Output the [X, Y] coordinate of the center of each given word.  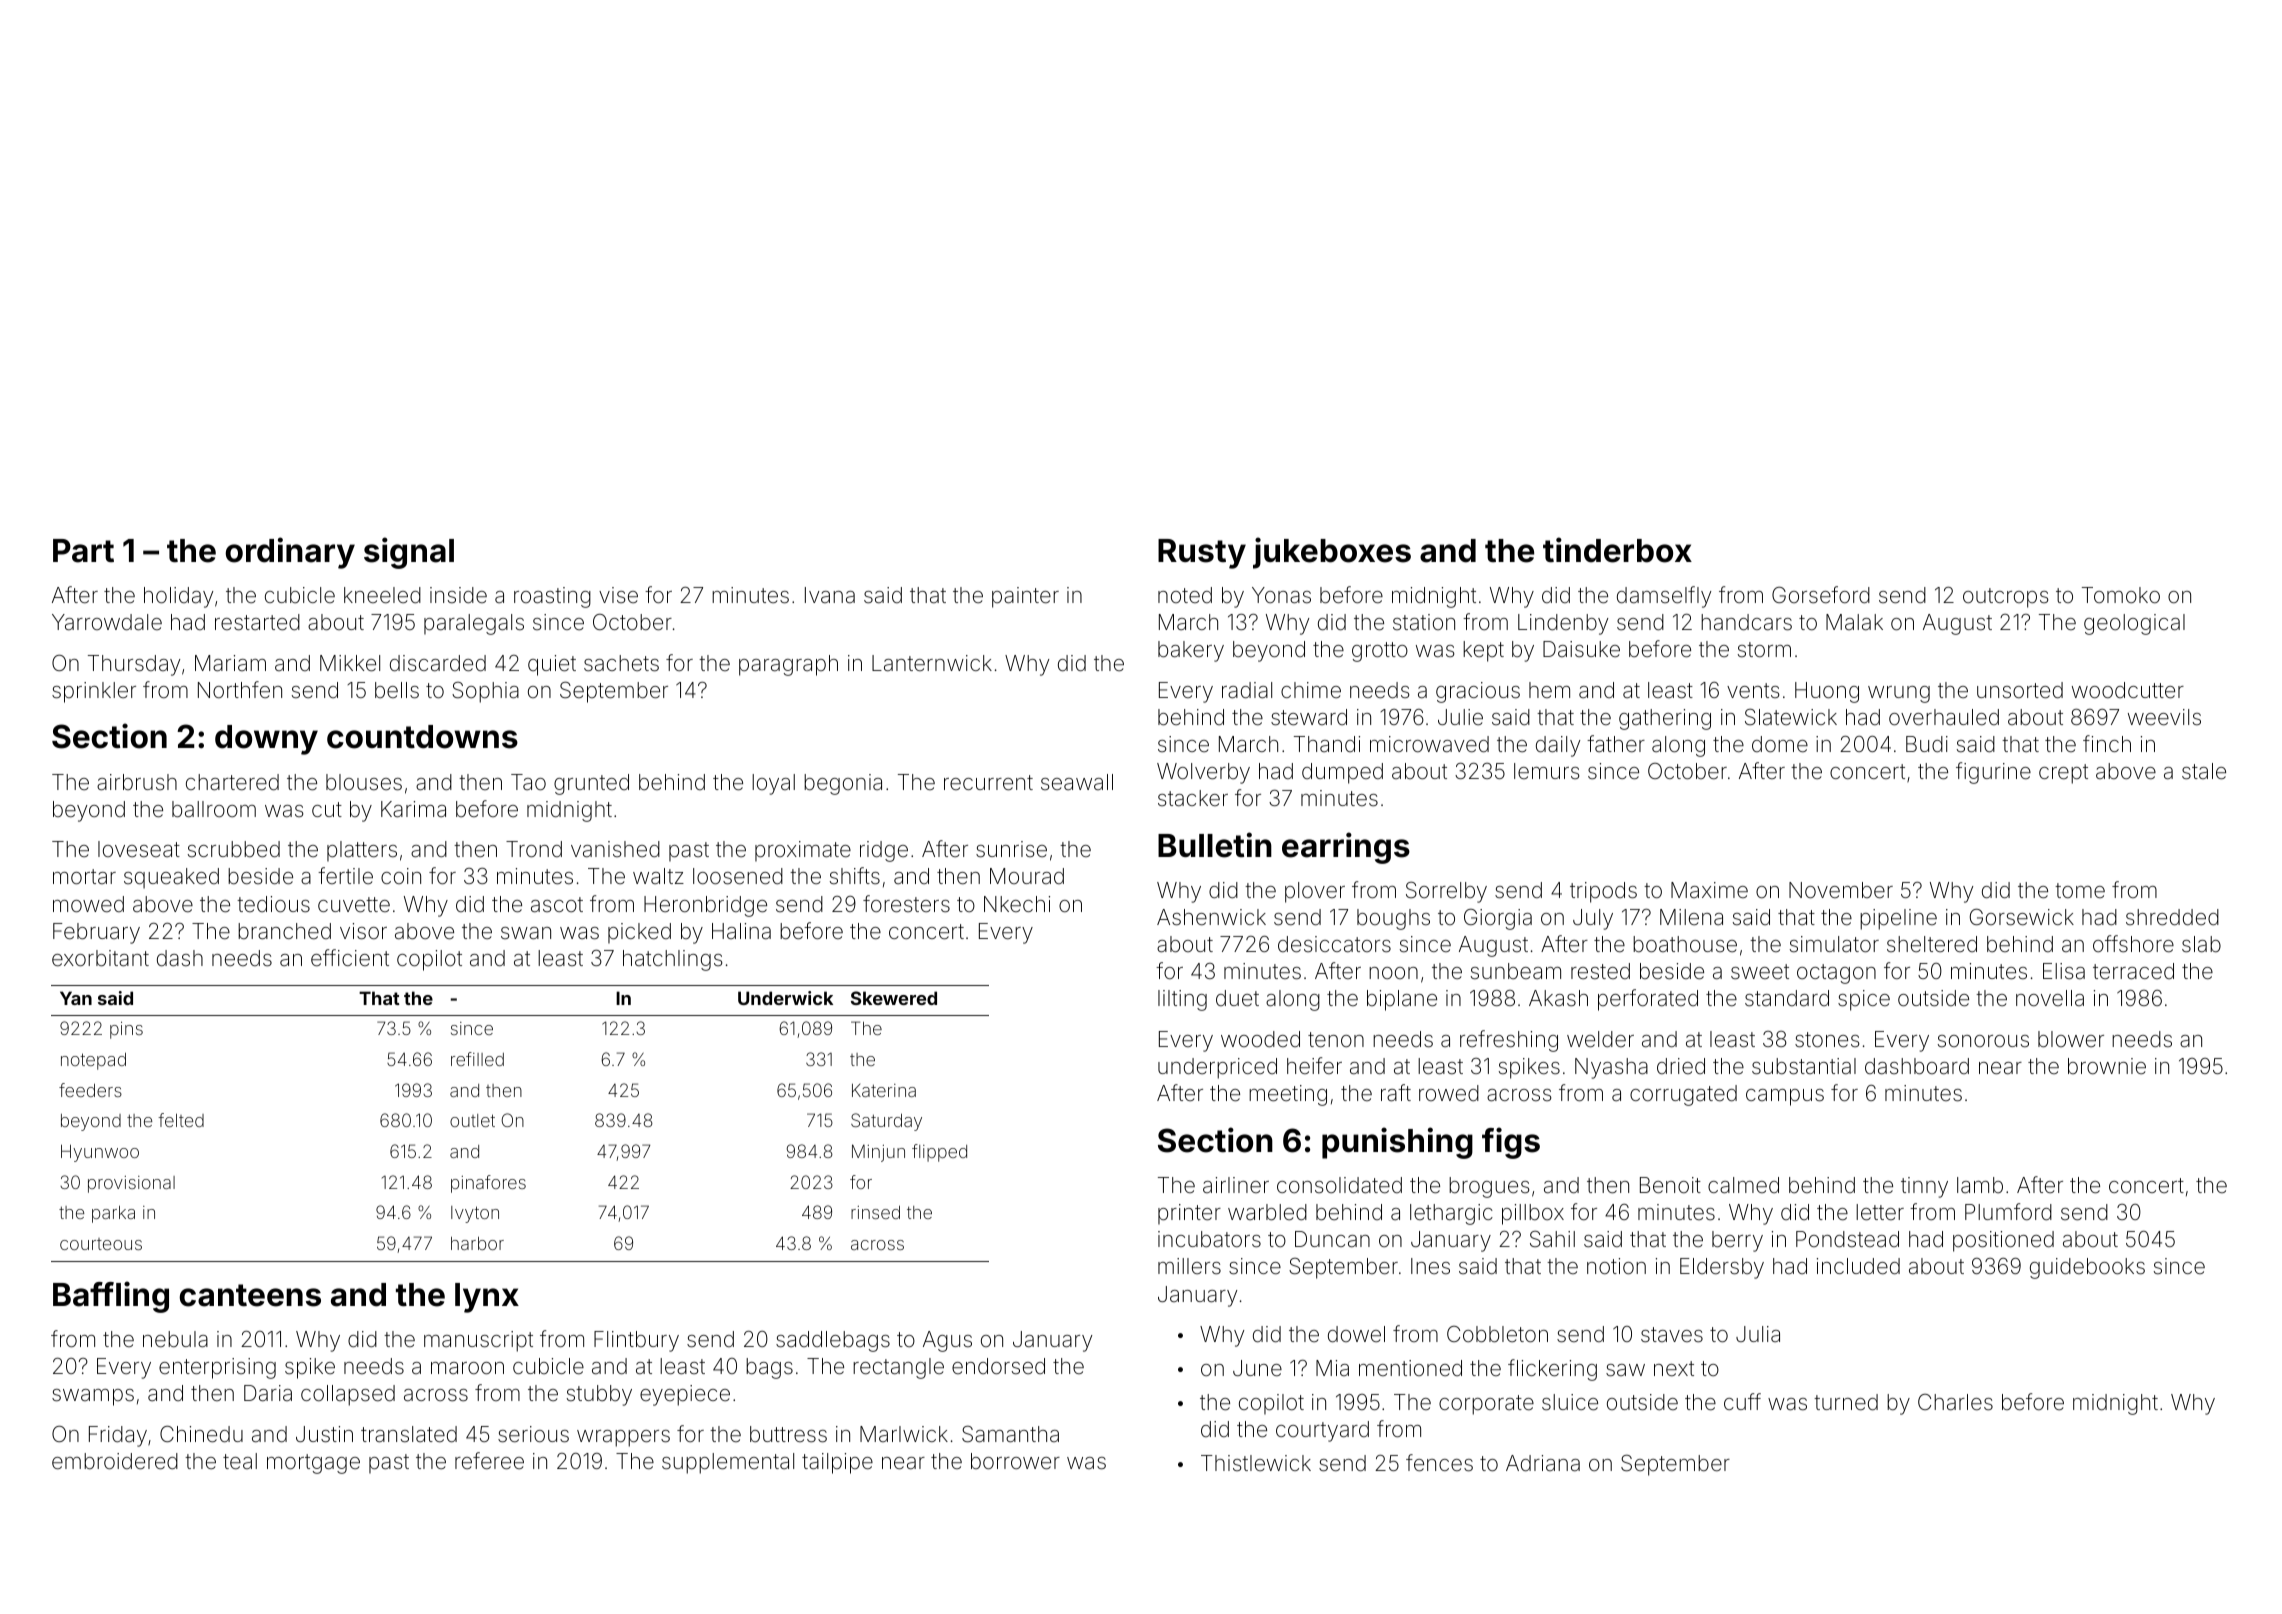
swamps [93, 1397]
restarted [257, 622]
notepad [93, 1061]
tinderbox [1617, 550]
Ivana [830, 595]
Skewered [894, 998]
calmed [1743, 1185]
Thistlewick [1256, 1463]
